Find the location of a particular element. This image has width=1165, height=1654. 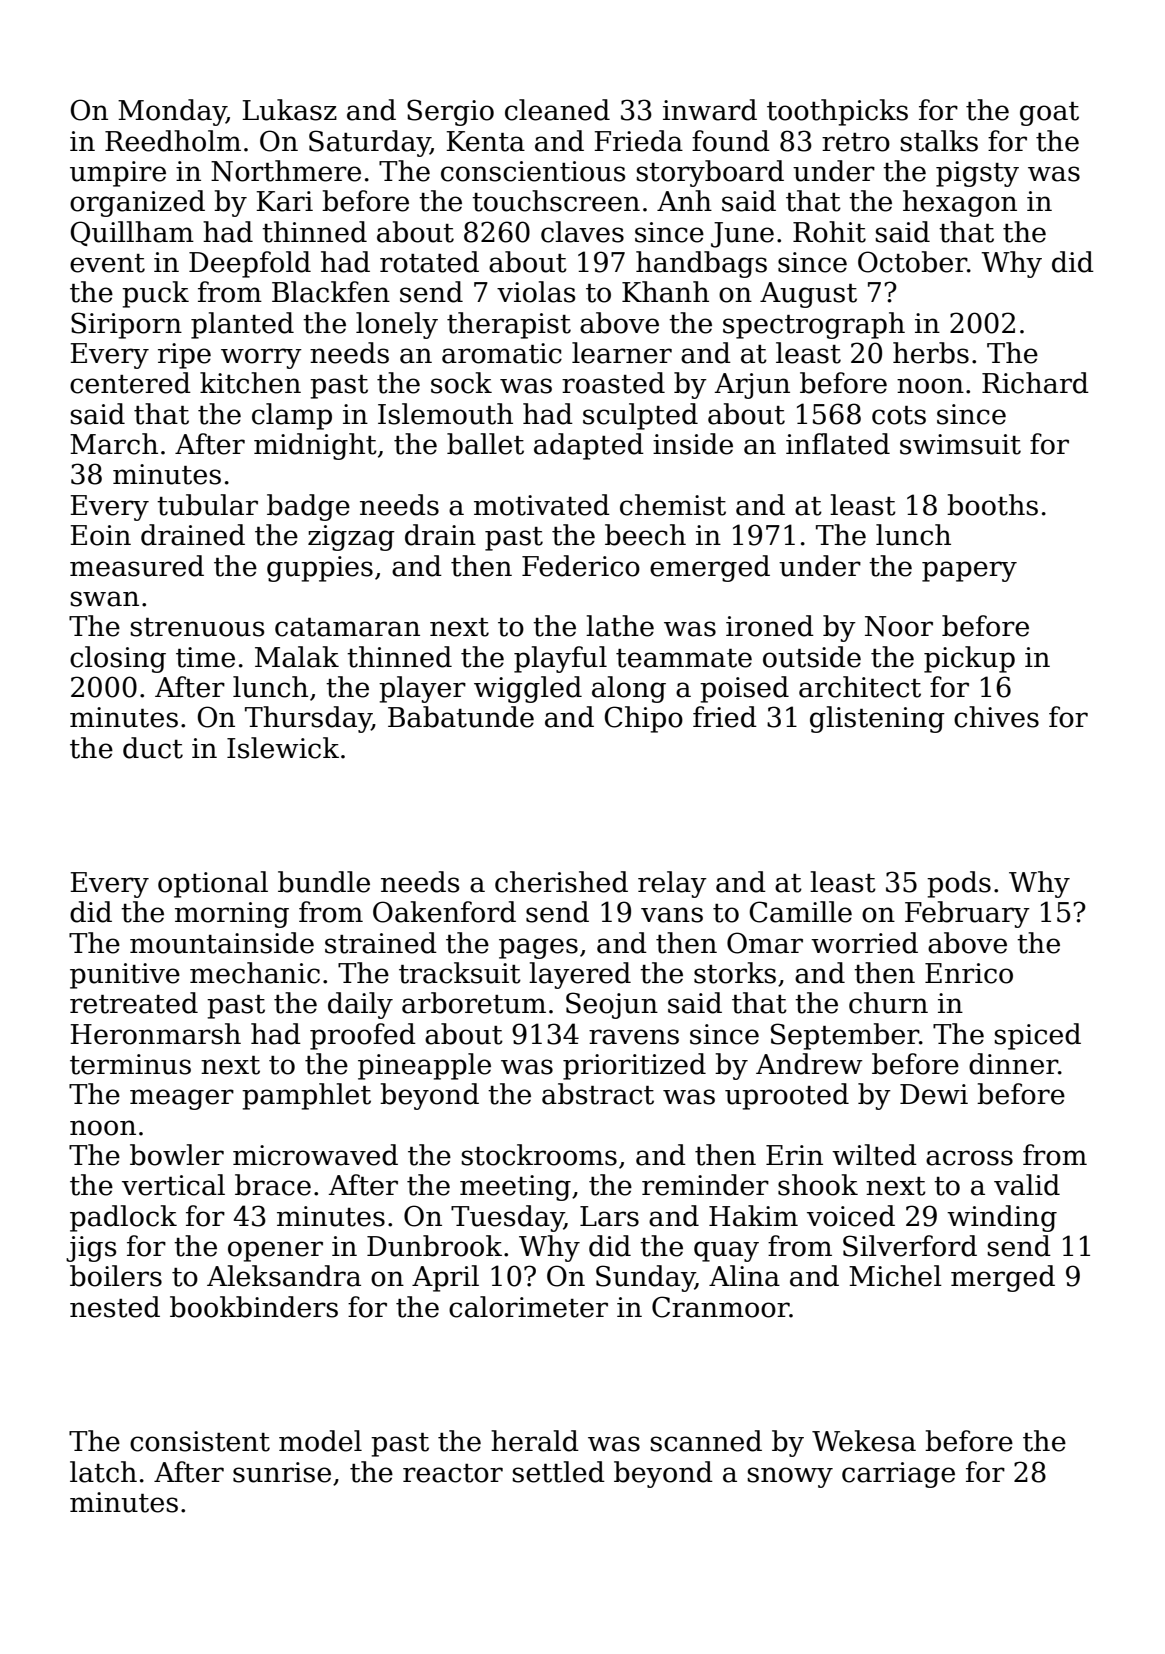

cleaned is located at coordinates (557, 110).
